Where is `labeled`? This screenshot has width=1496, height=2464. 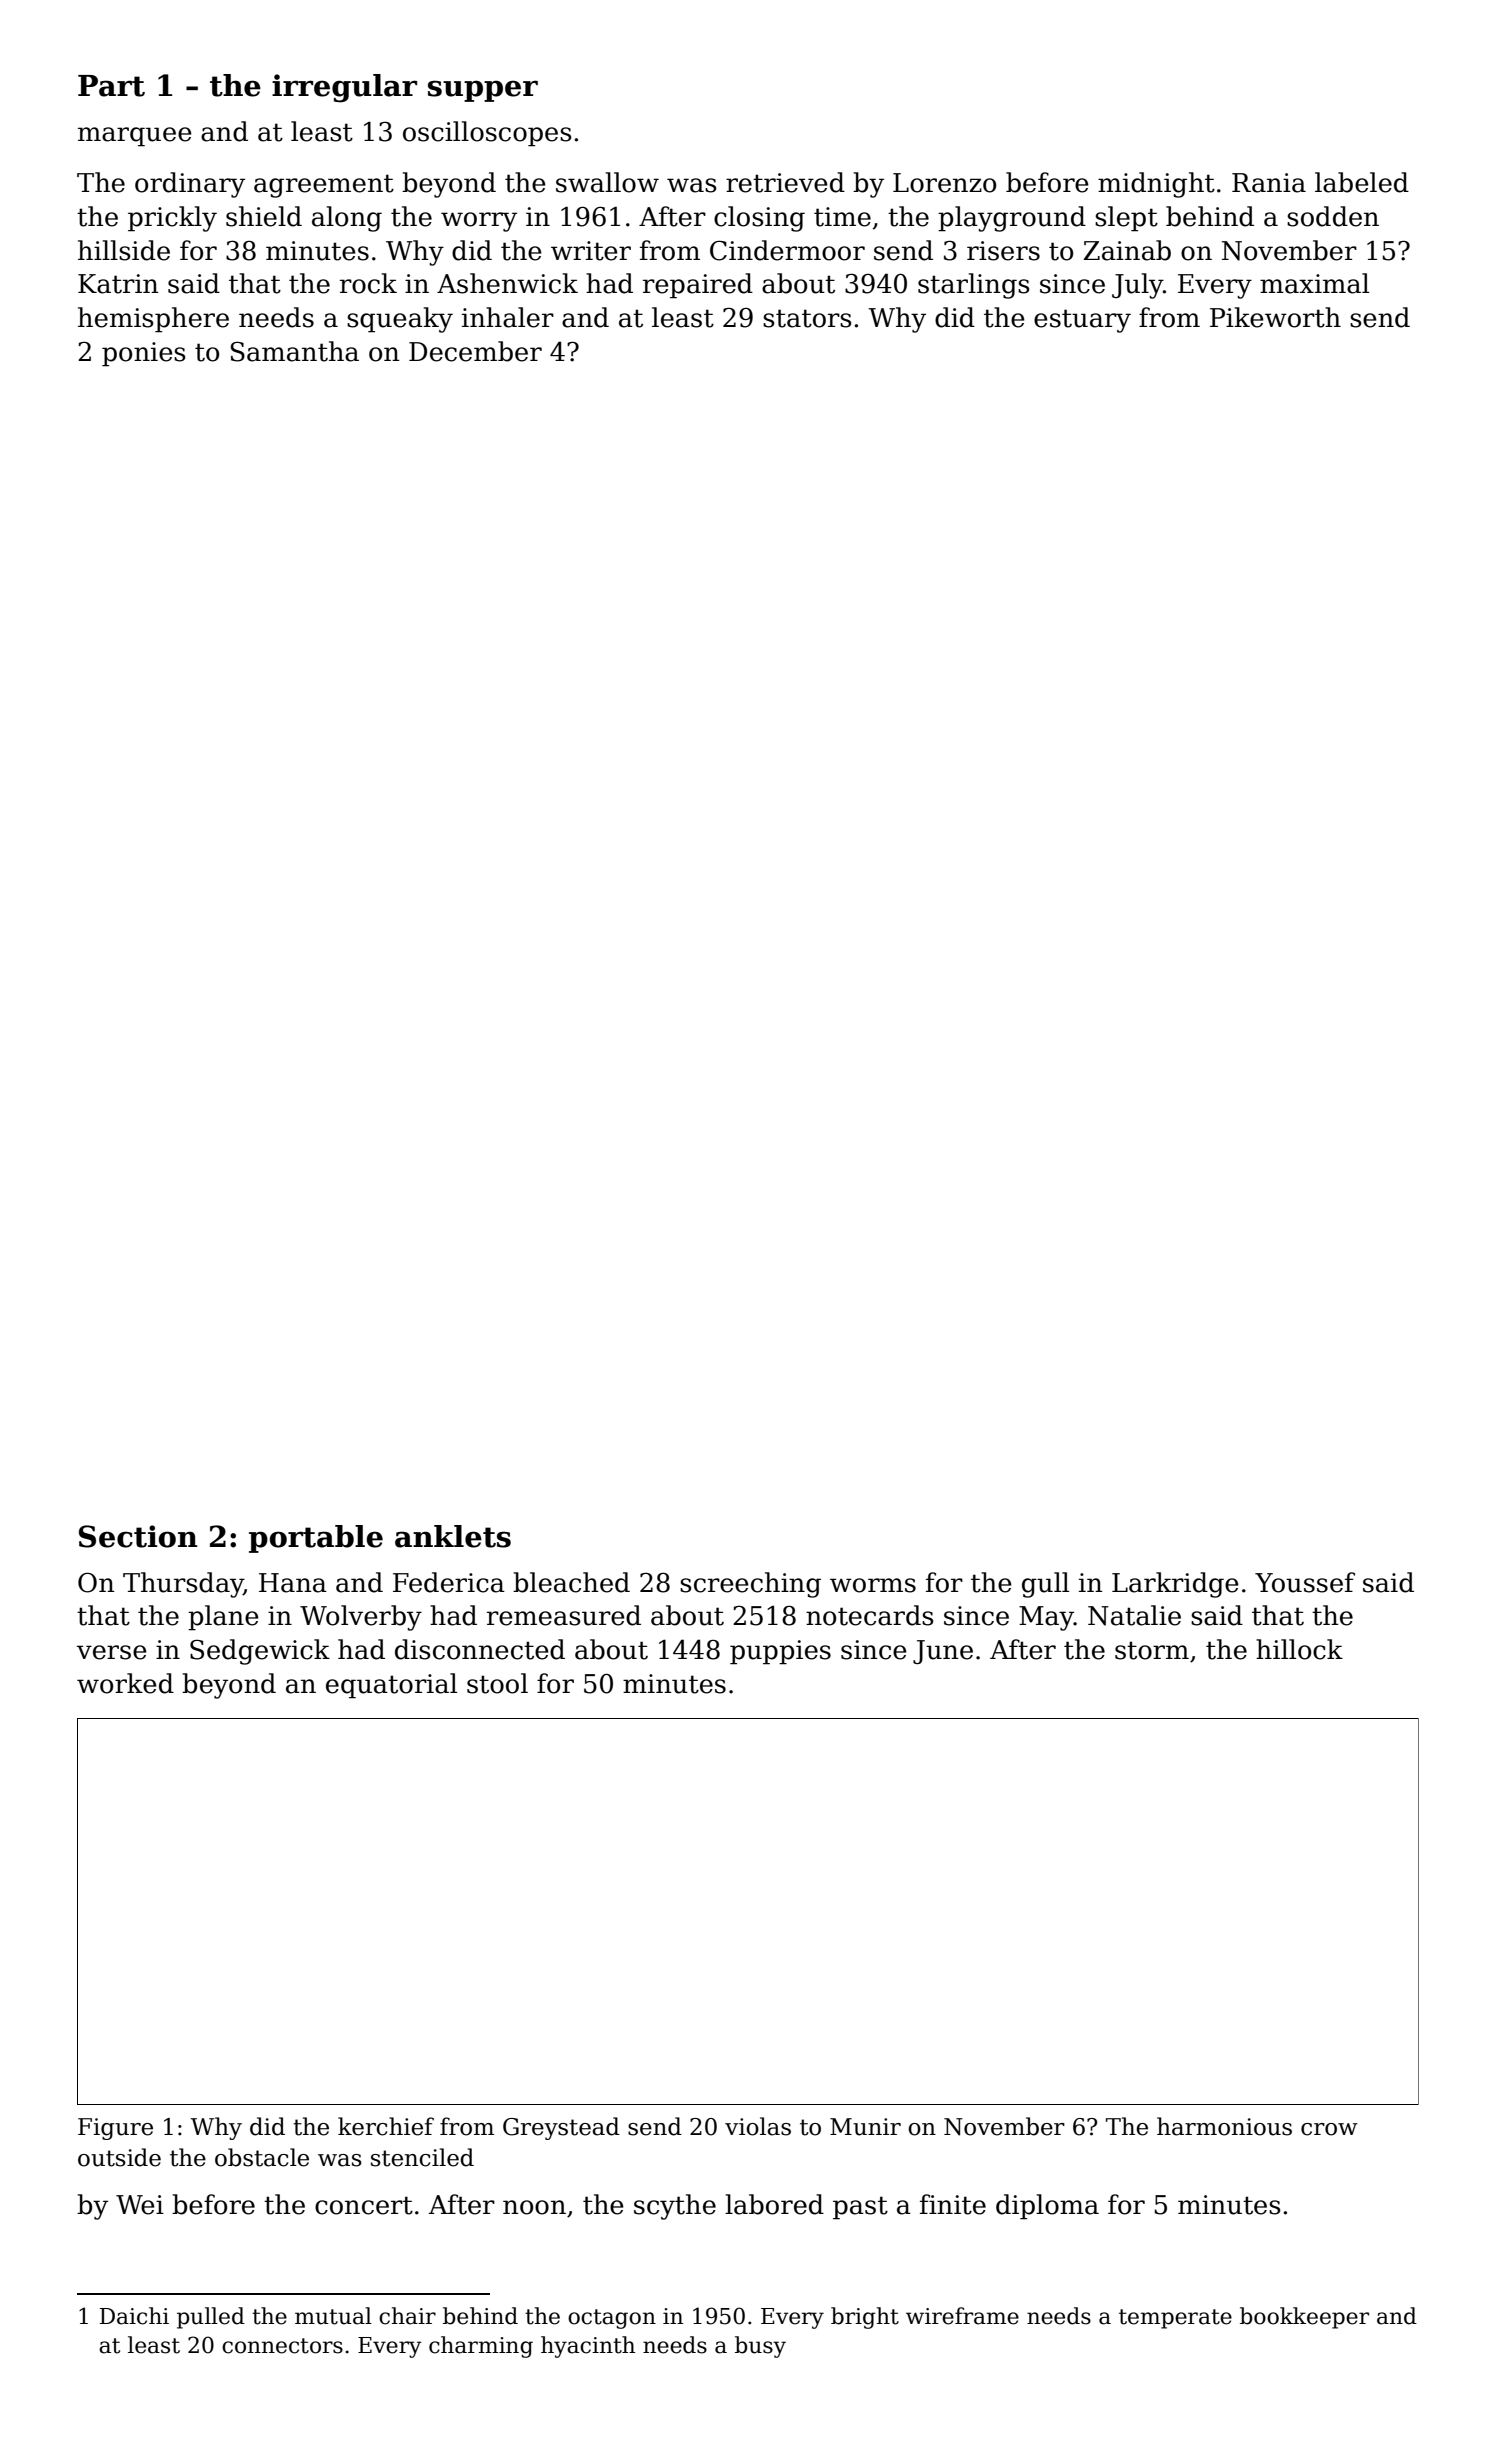 labeled is located at coordinates (1362, 182).
